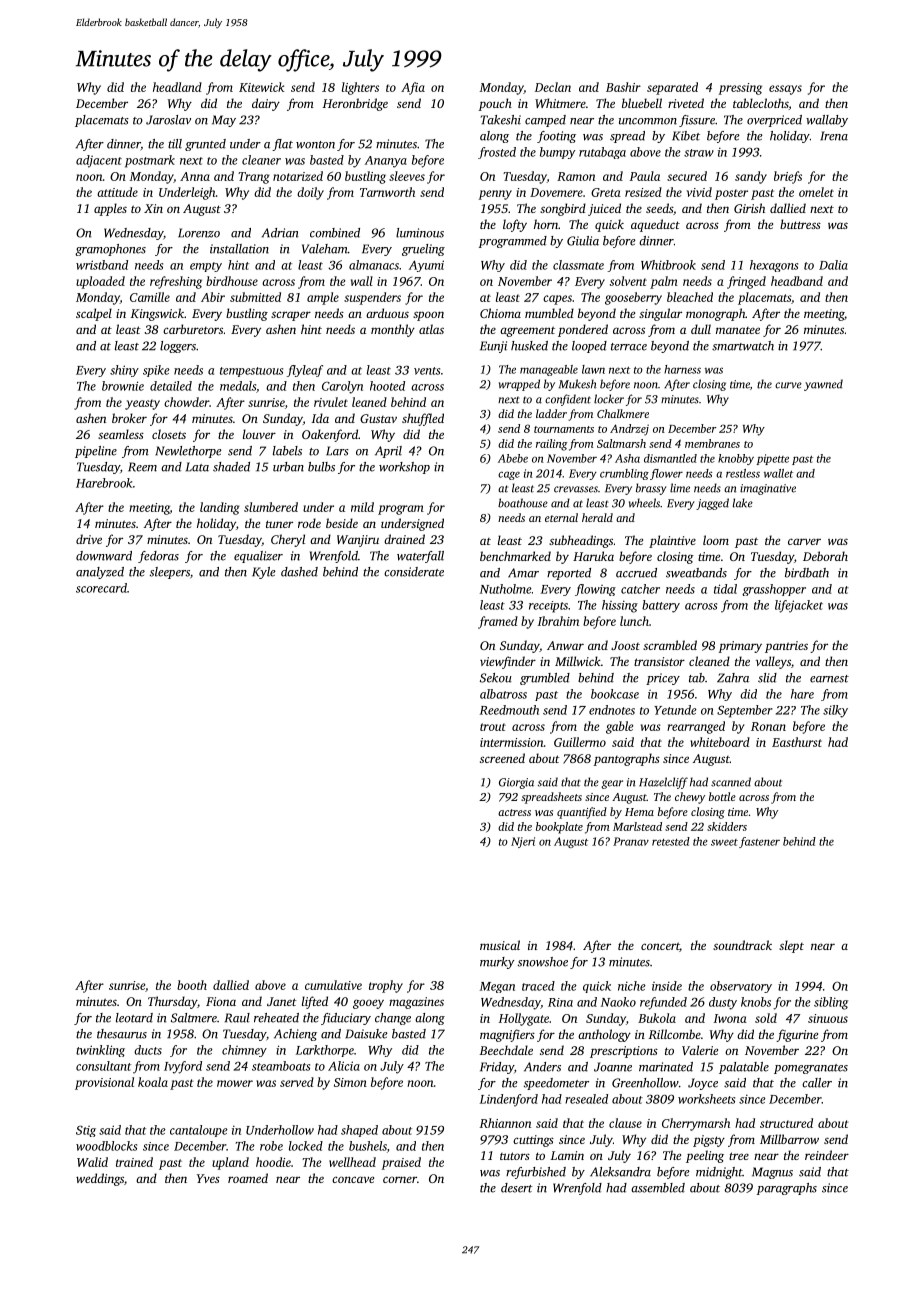 This screenshot has height=1308, width=924. I want to click on Declan, so click(553, 87).
